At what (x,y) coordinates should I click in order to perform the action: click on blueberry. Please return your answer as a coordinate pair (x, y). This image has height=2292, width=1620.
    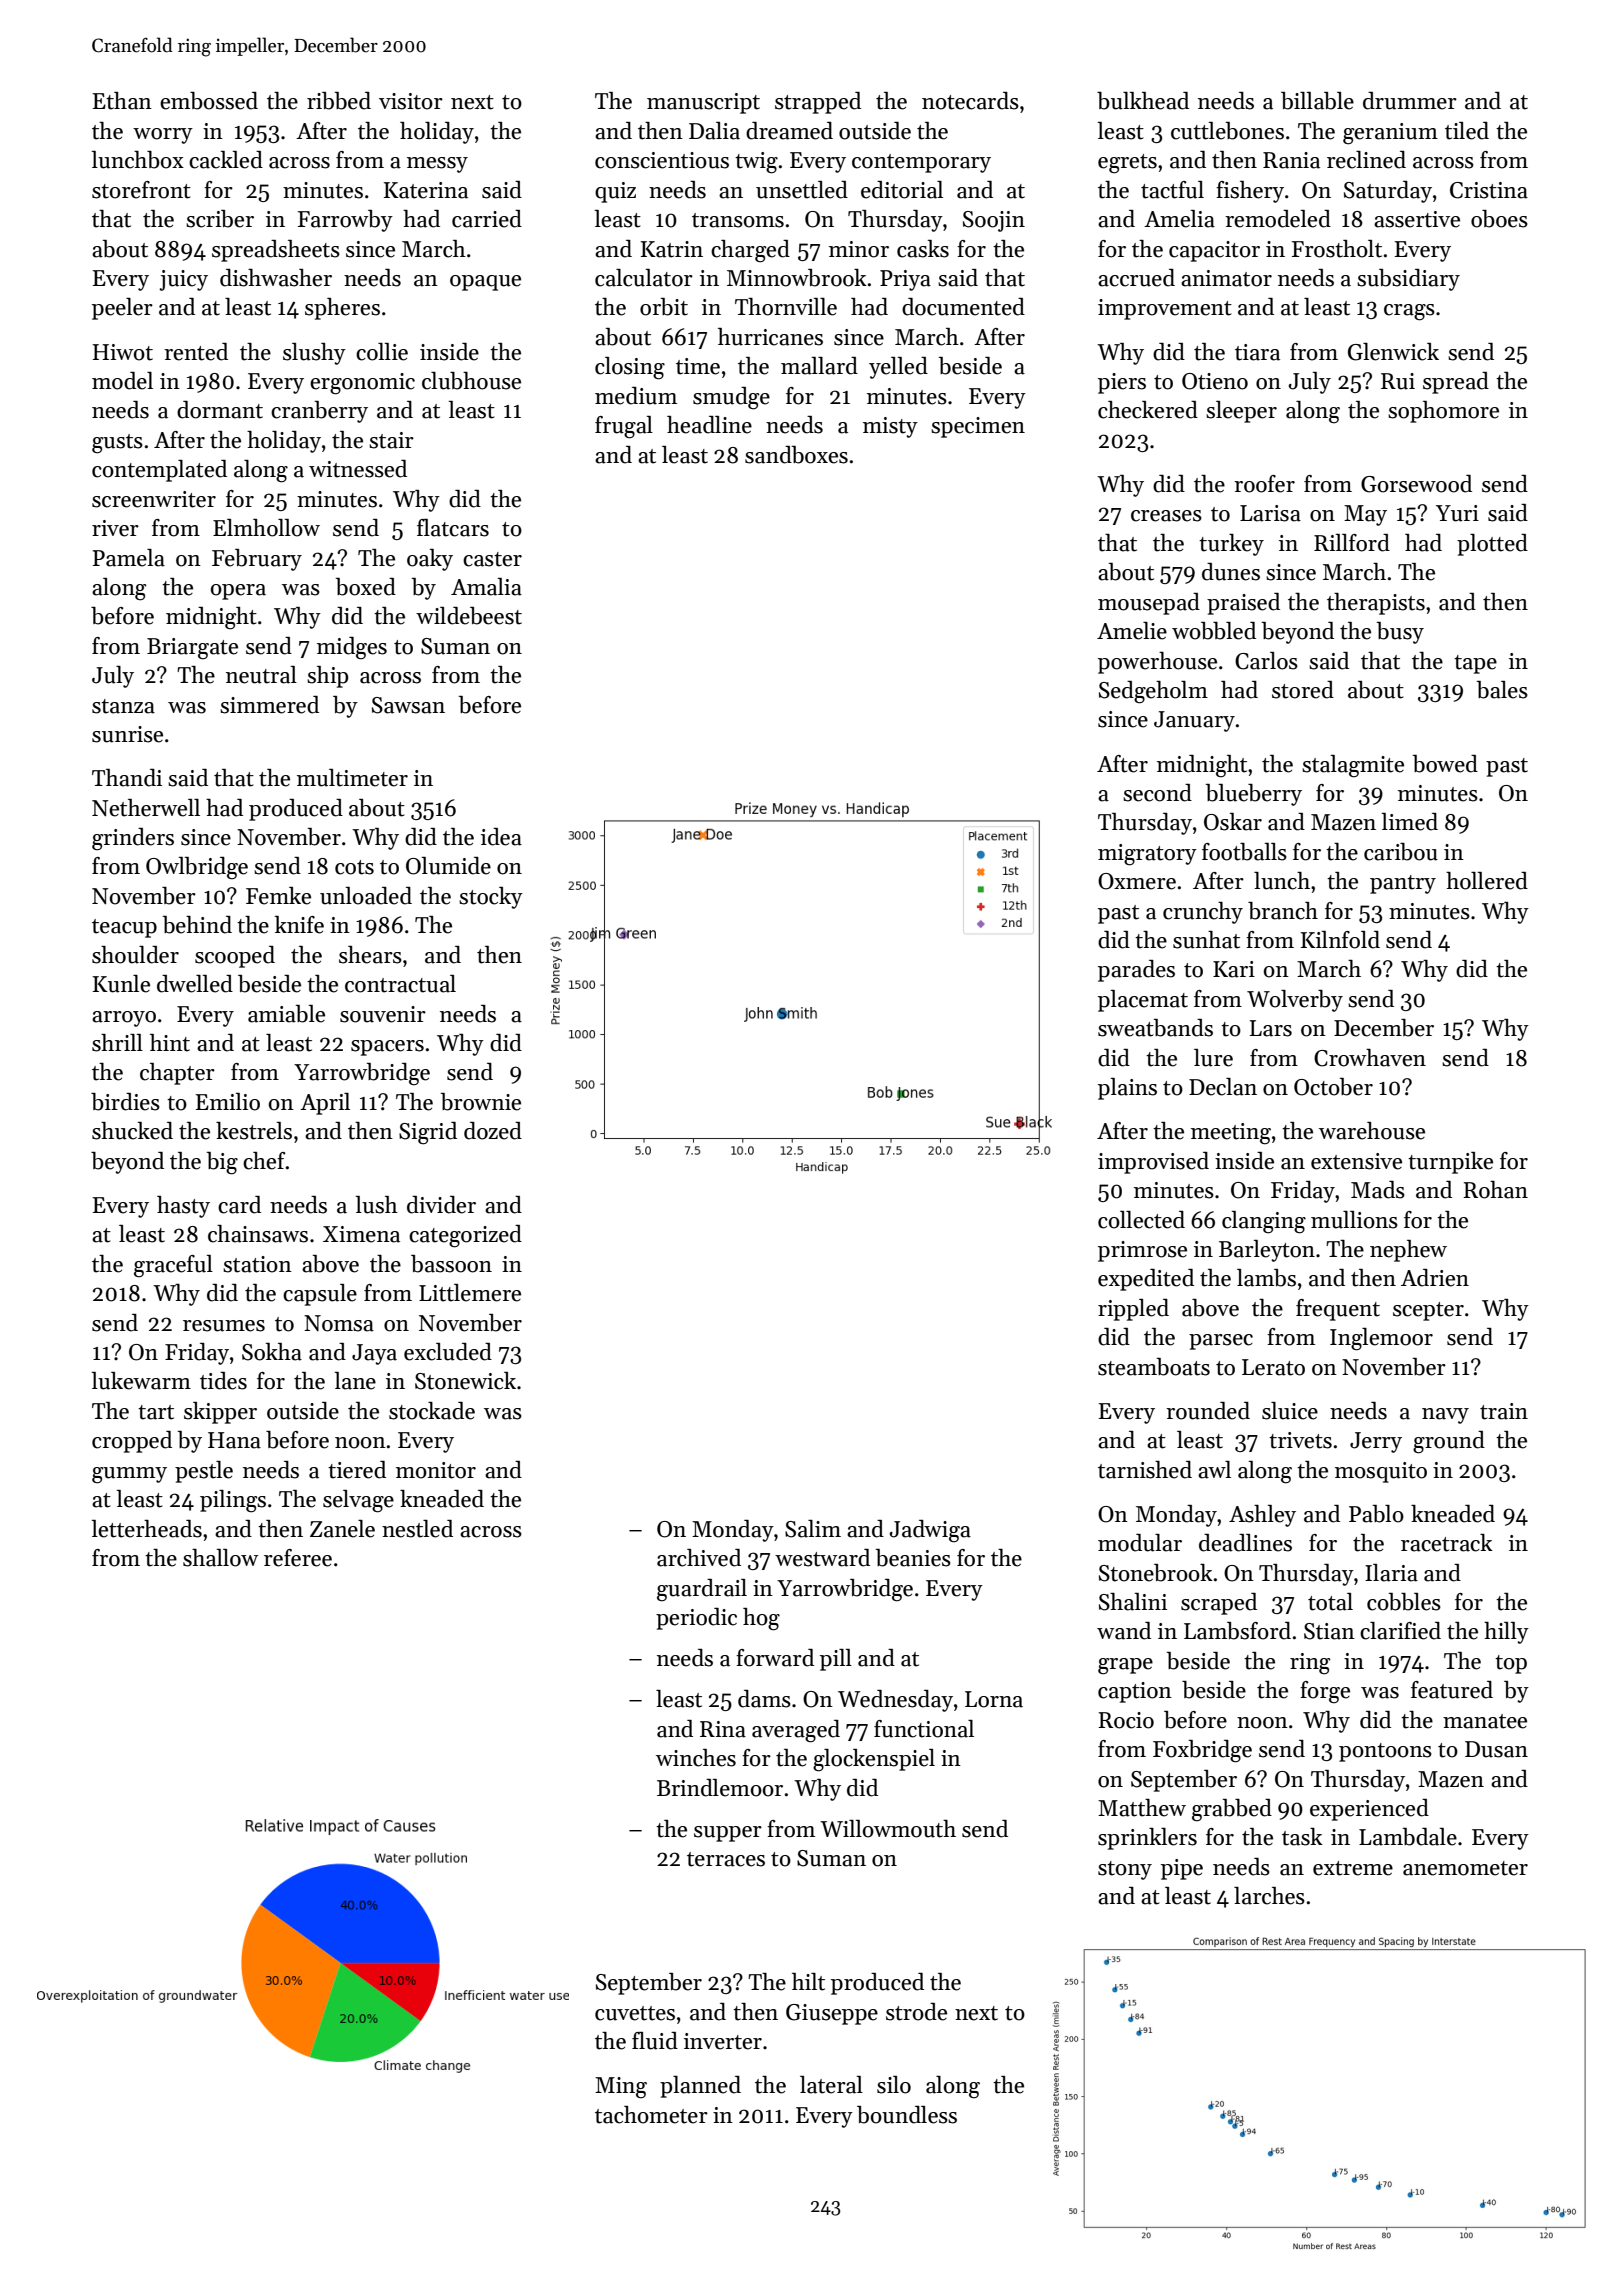
    Looking at the image, I should click on (1254, 795).
